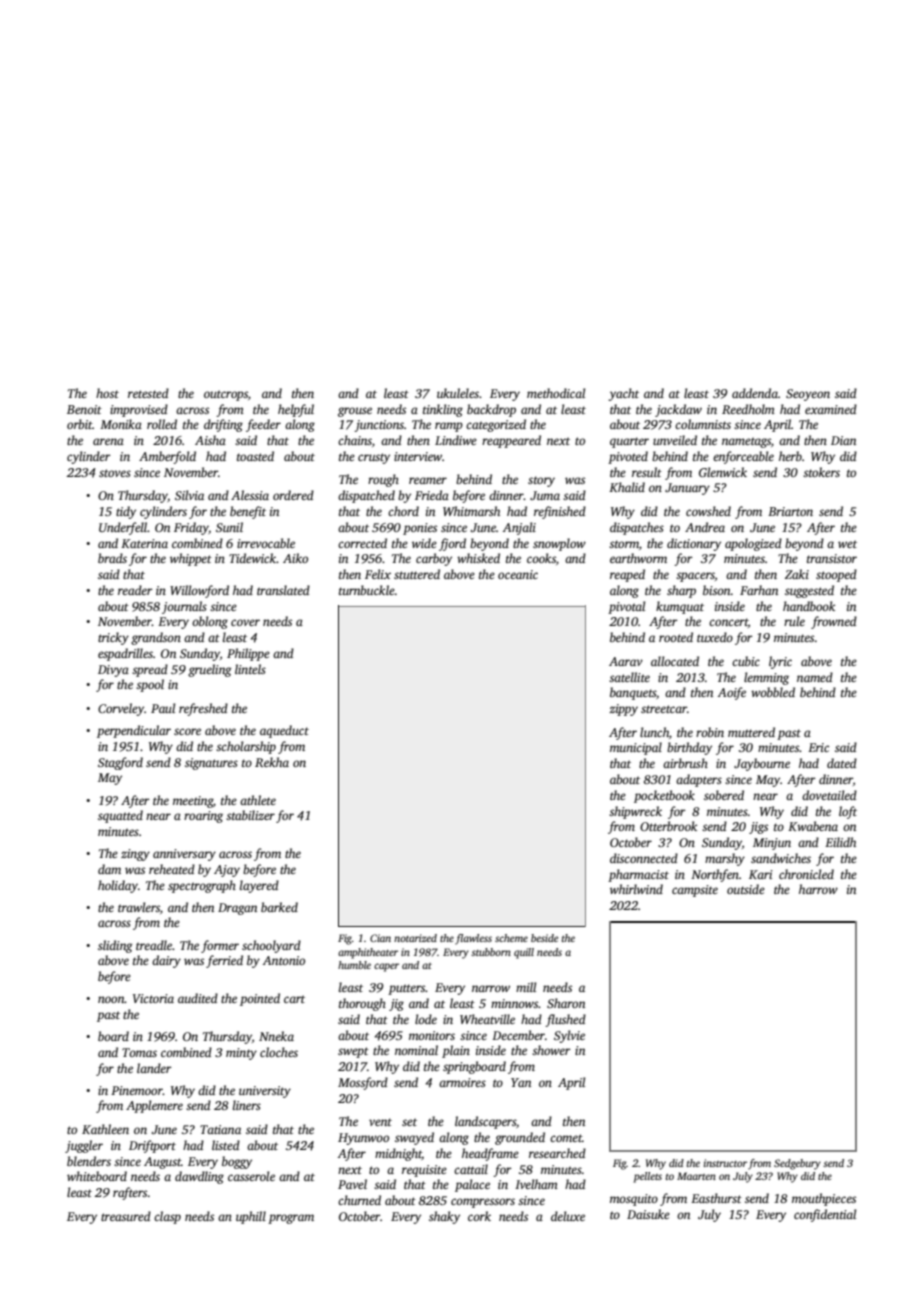  I want to click on story, so click(541, 481).
